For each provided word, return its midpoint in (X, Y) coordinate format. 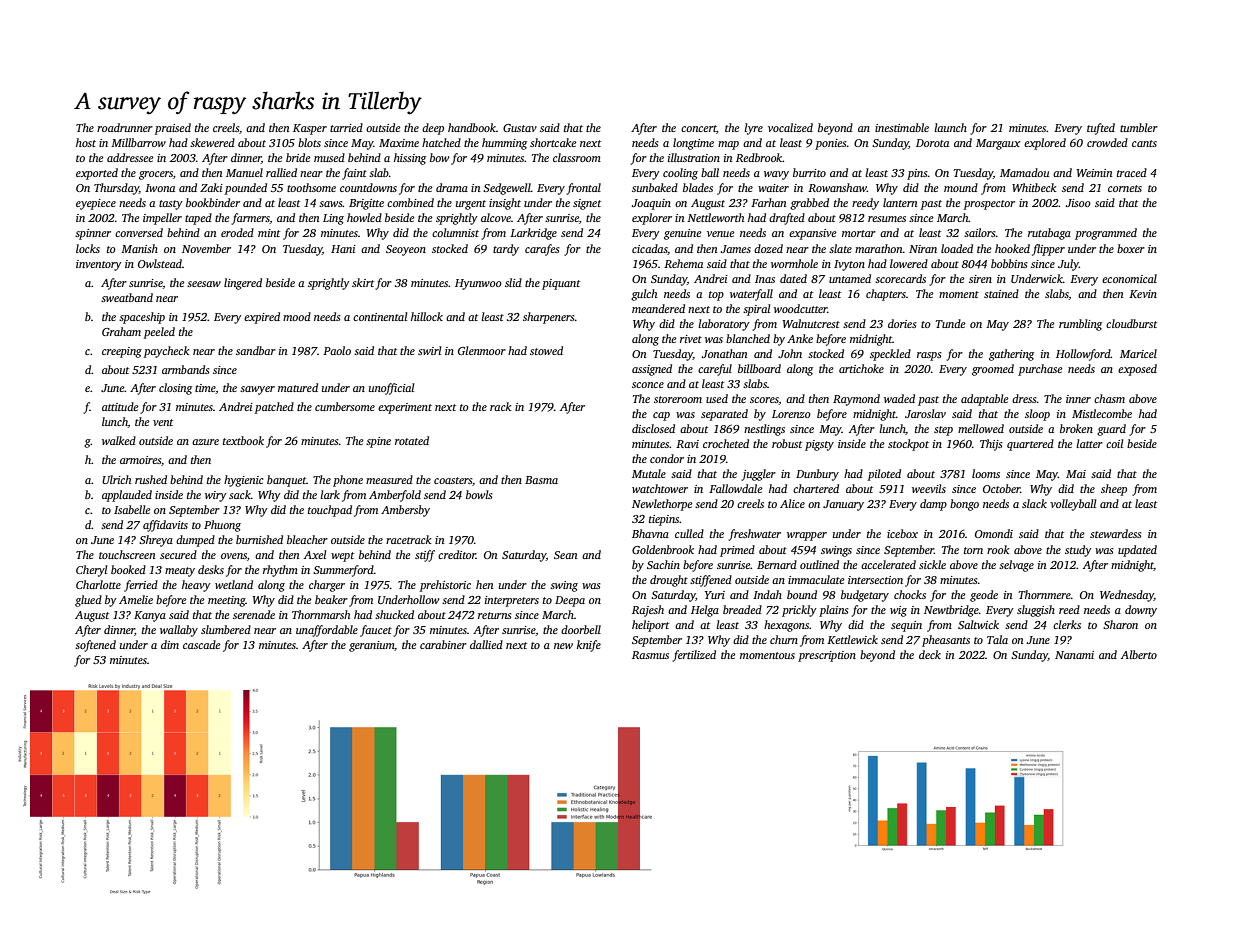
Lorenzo (791, 414)
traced (1132, 172)
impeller (162, 219)
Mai (1076, 474)
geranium (371, 646)
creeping (122, 352)
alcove (496, 217)
